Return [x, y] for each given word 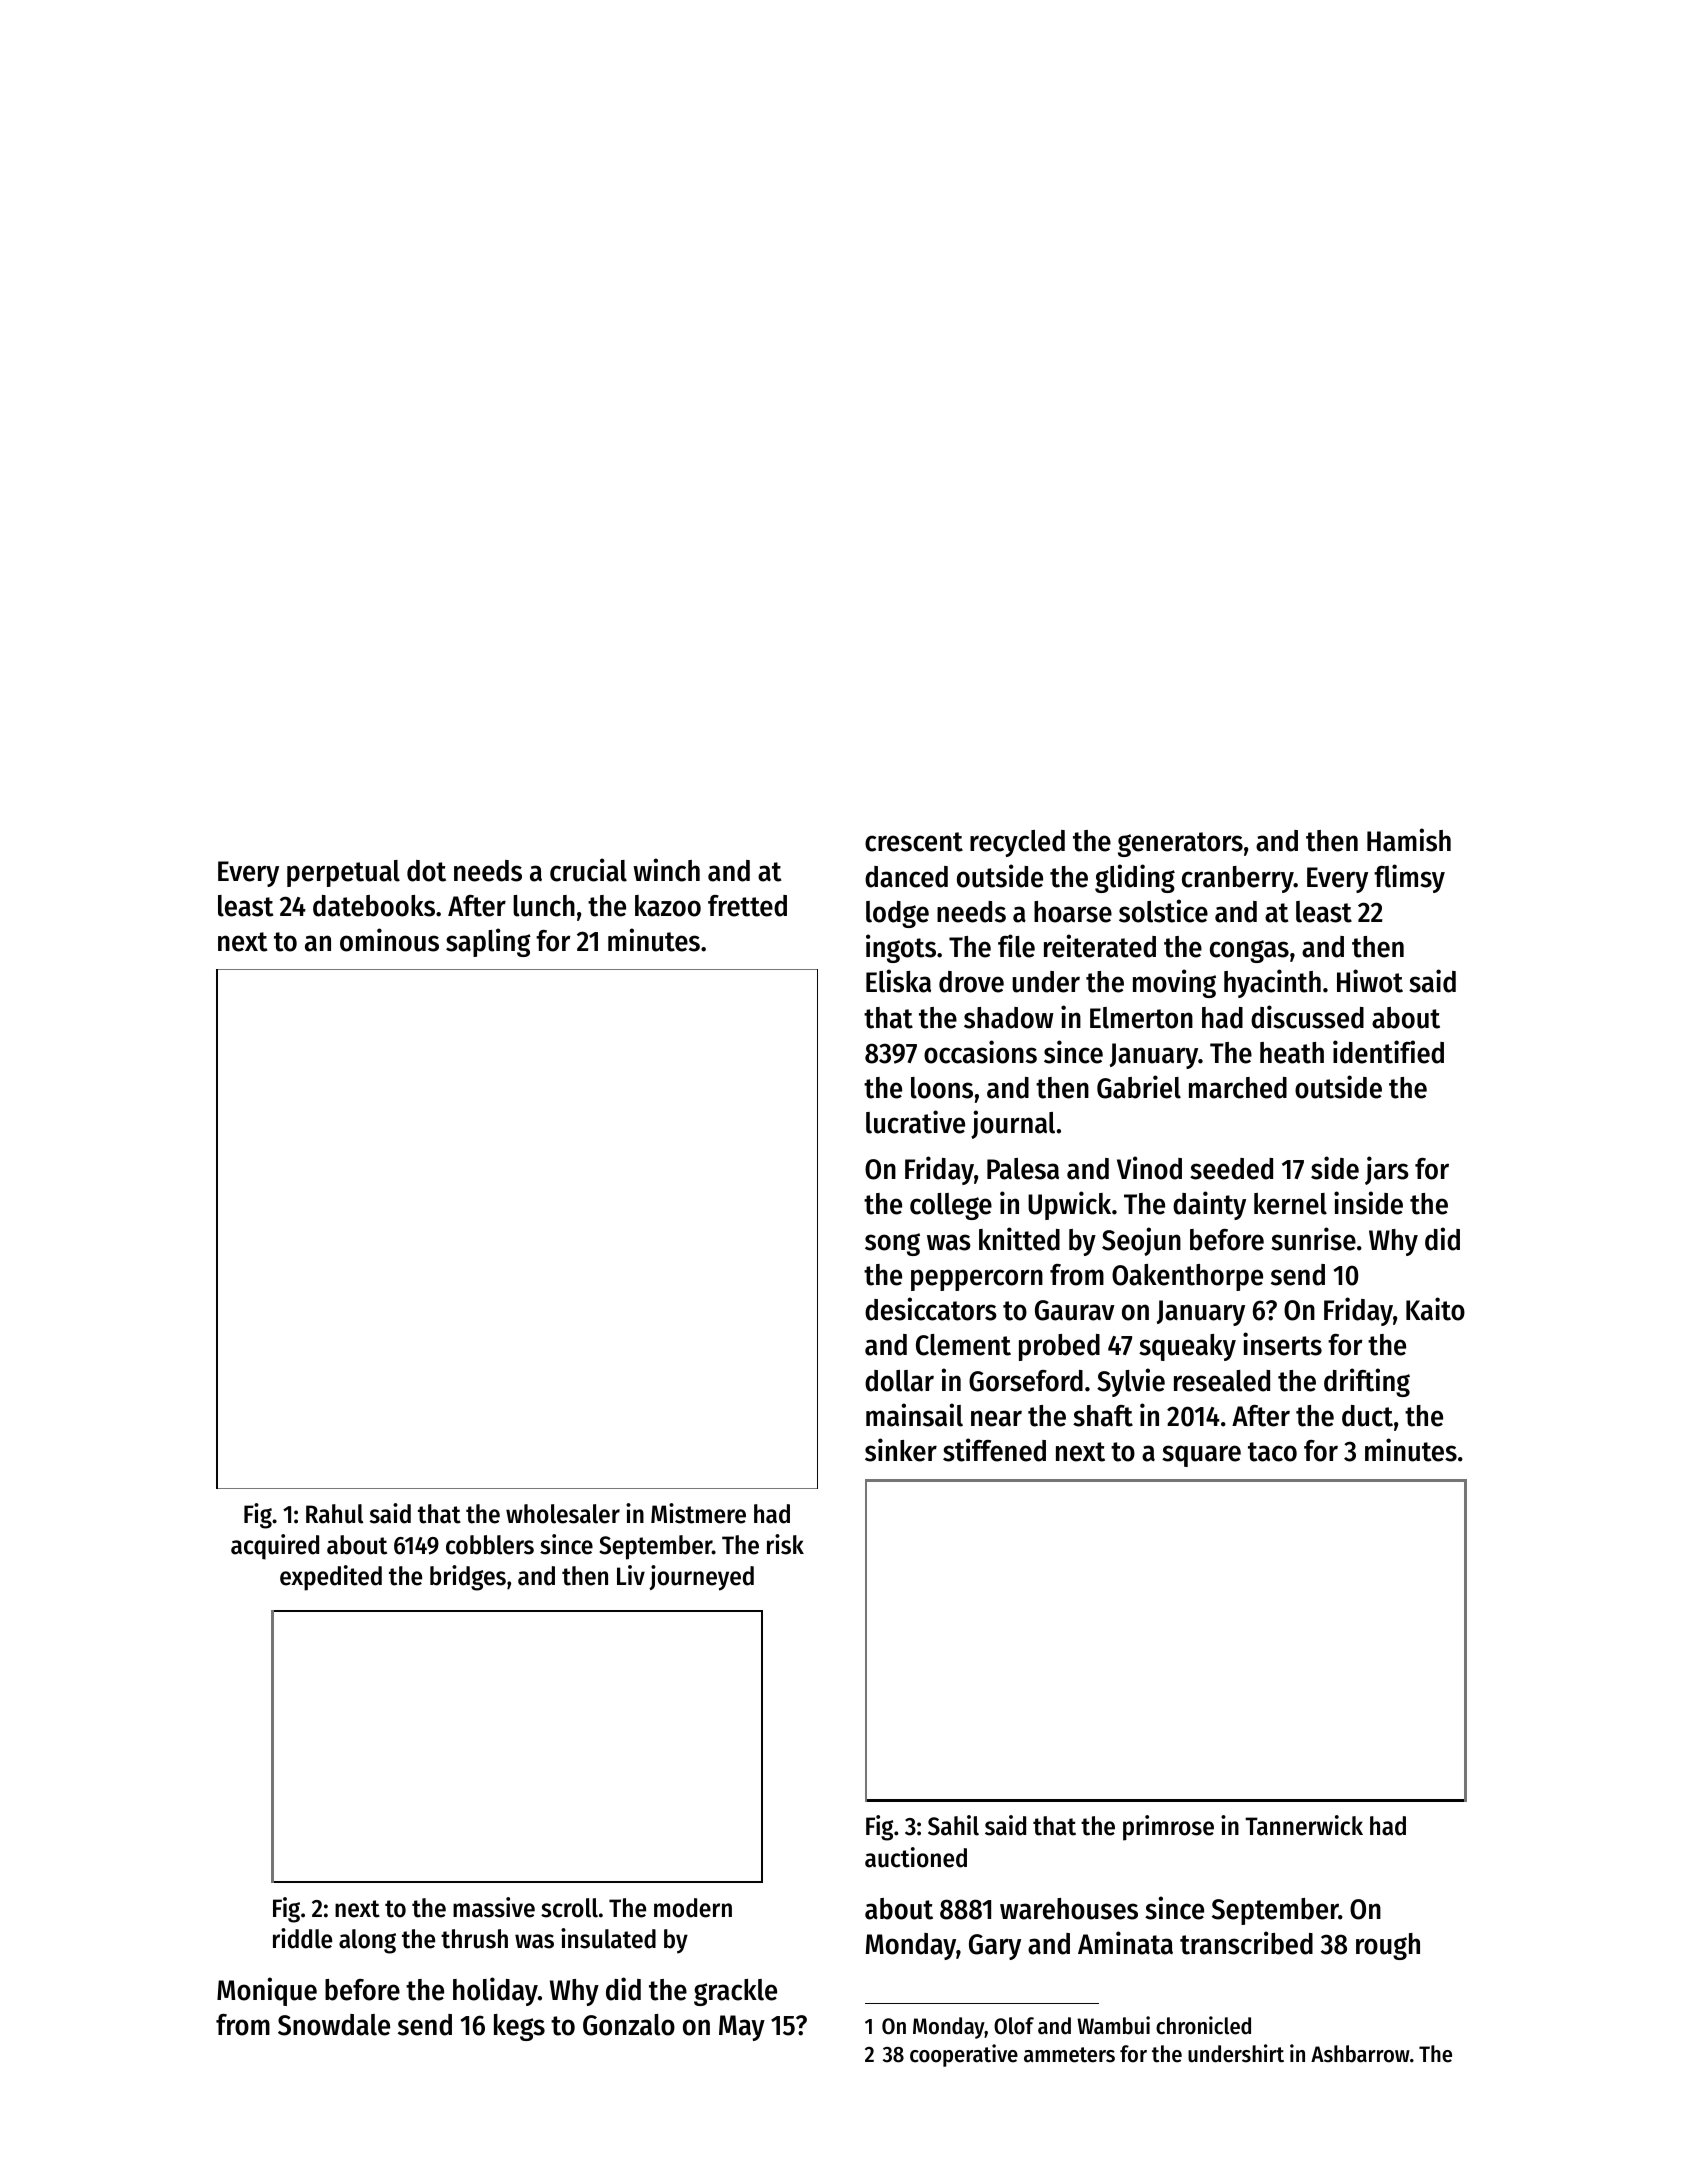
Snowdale [334, 2025]
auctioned [916, 1857]
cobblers [490, 1545]
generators [1180, 844]
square [1201, 1456]
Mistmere [698, 1513]
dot [426, 871]
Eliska [898, 981]
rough [1388, 1946]
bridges [468, 1578]
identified [1388, 1052]
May [742, 2028]
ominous [389, 940]
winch [666, 870]
